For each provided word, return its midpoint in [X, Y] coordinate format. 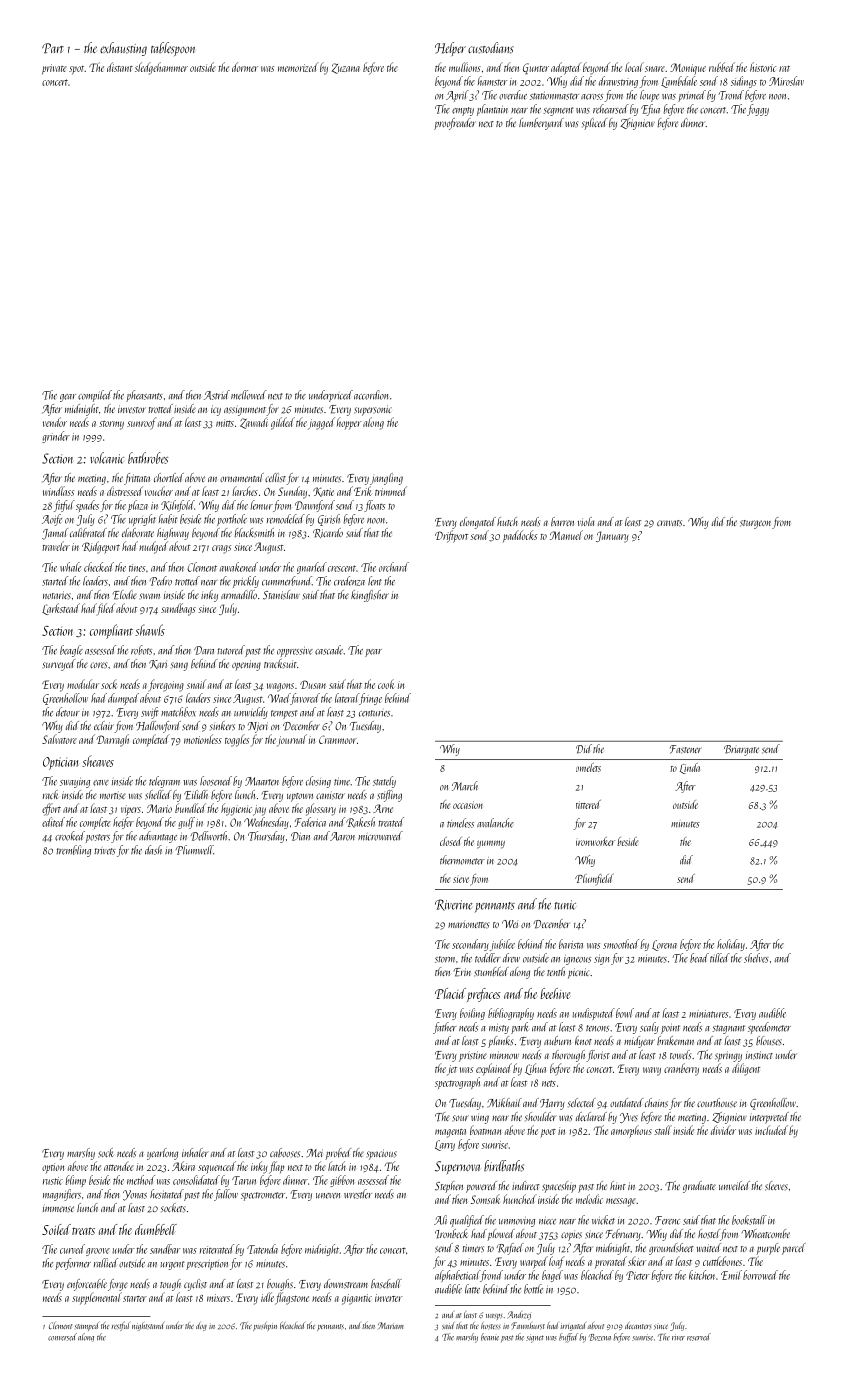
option [53, 1168]
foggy [758, 110]
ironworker [595, 841]
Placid [450, 993]
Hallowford [158, 727]
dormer [245, 67]
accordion [371, 395]
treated [391, 822]
